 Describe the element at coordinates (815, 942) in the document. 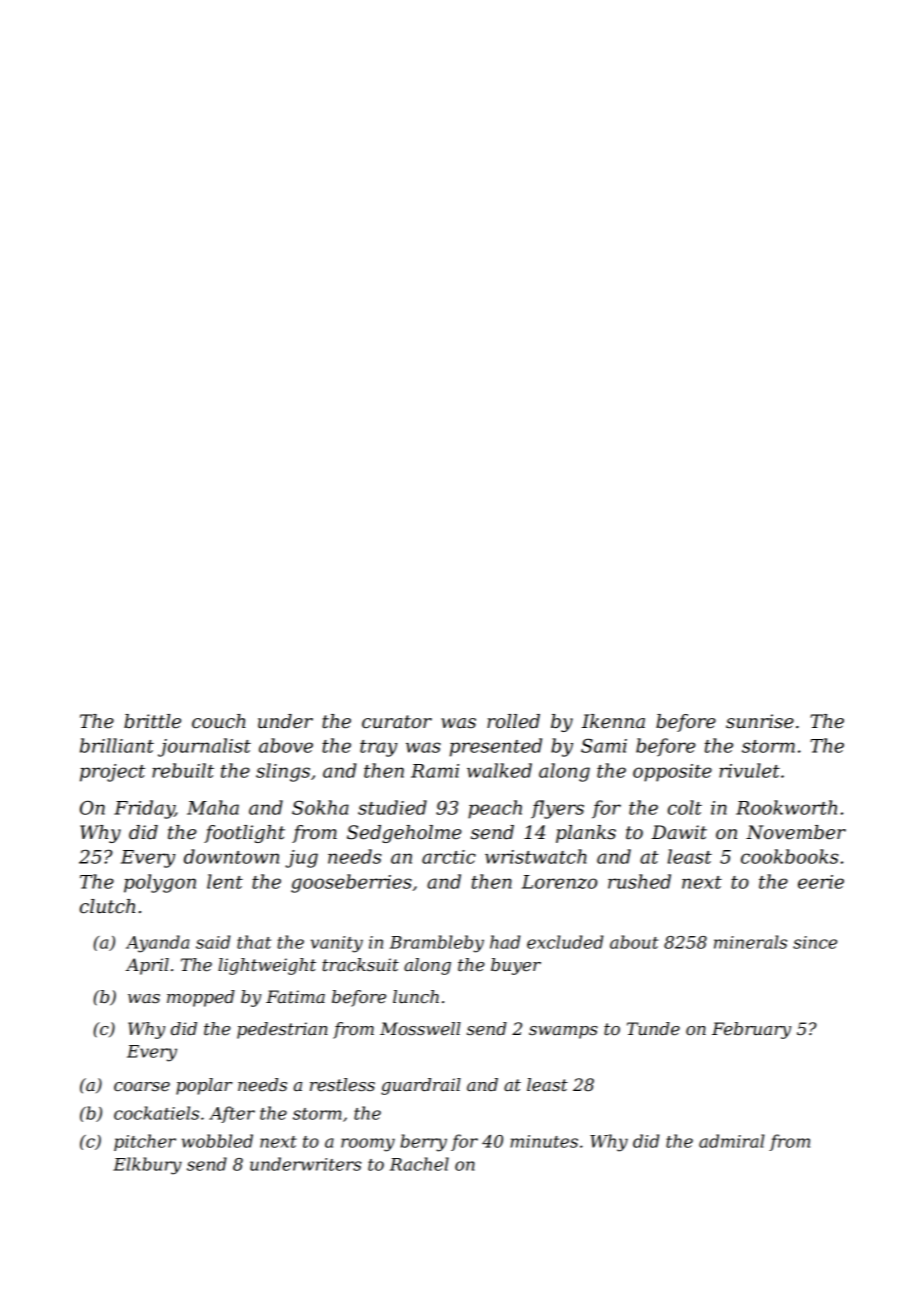

I see `since` at that location.
